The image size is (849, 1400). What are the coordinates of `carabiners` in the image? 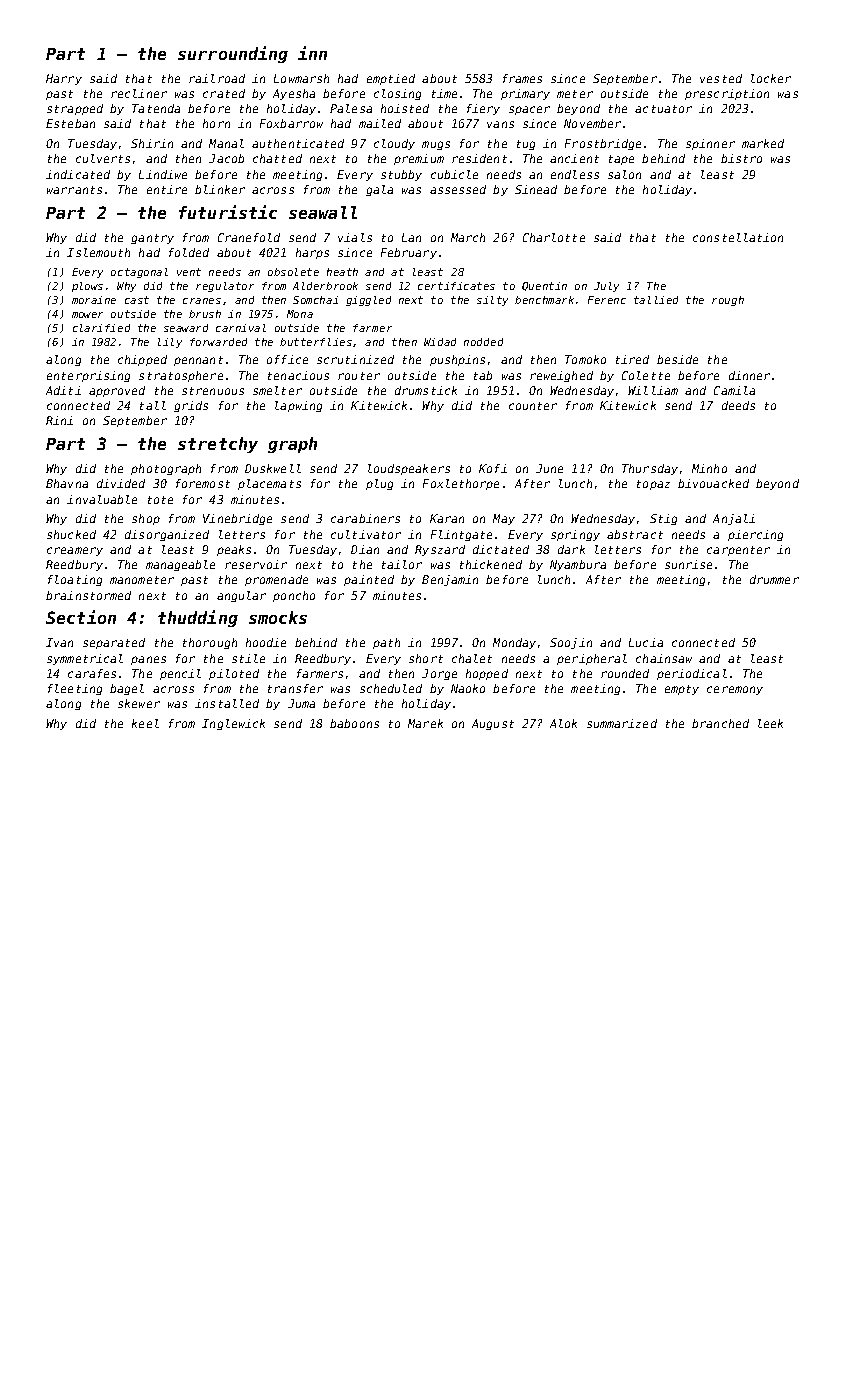 It's located at (365, 518).
